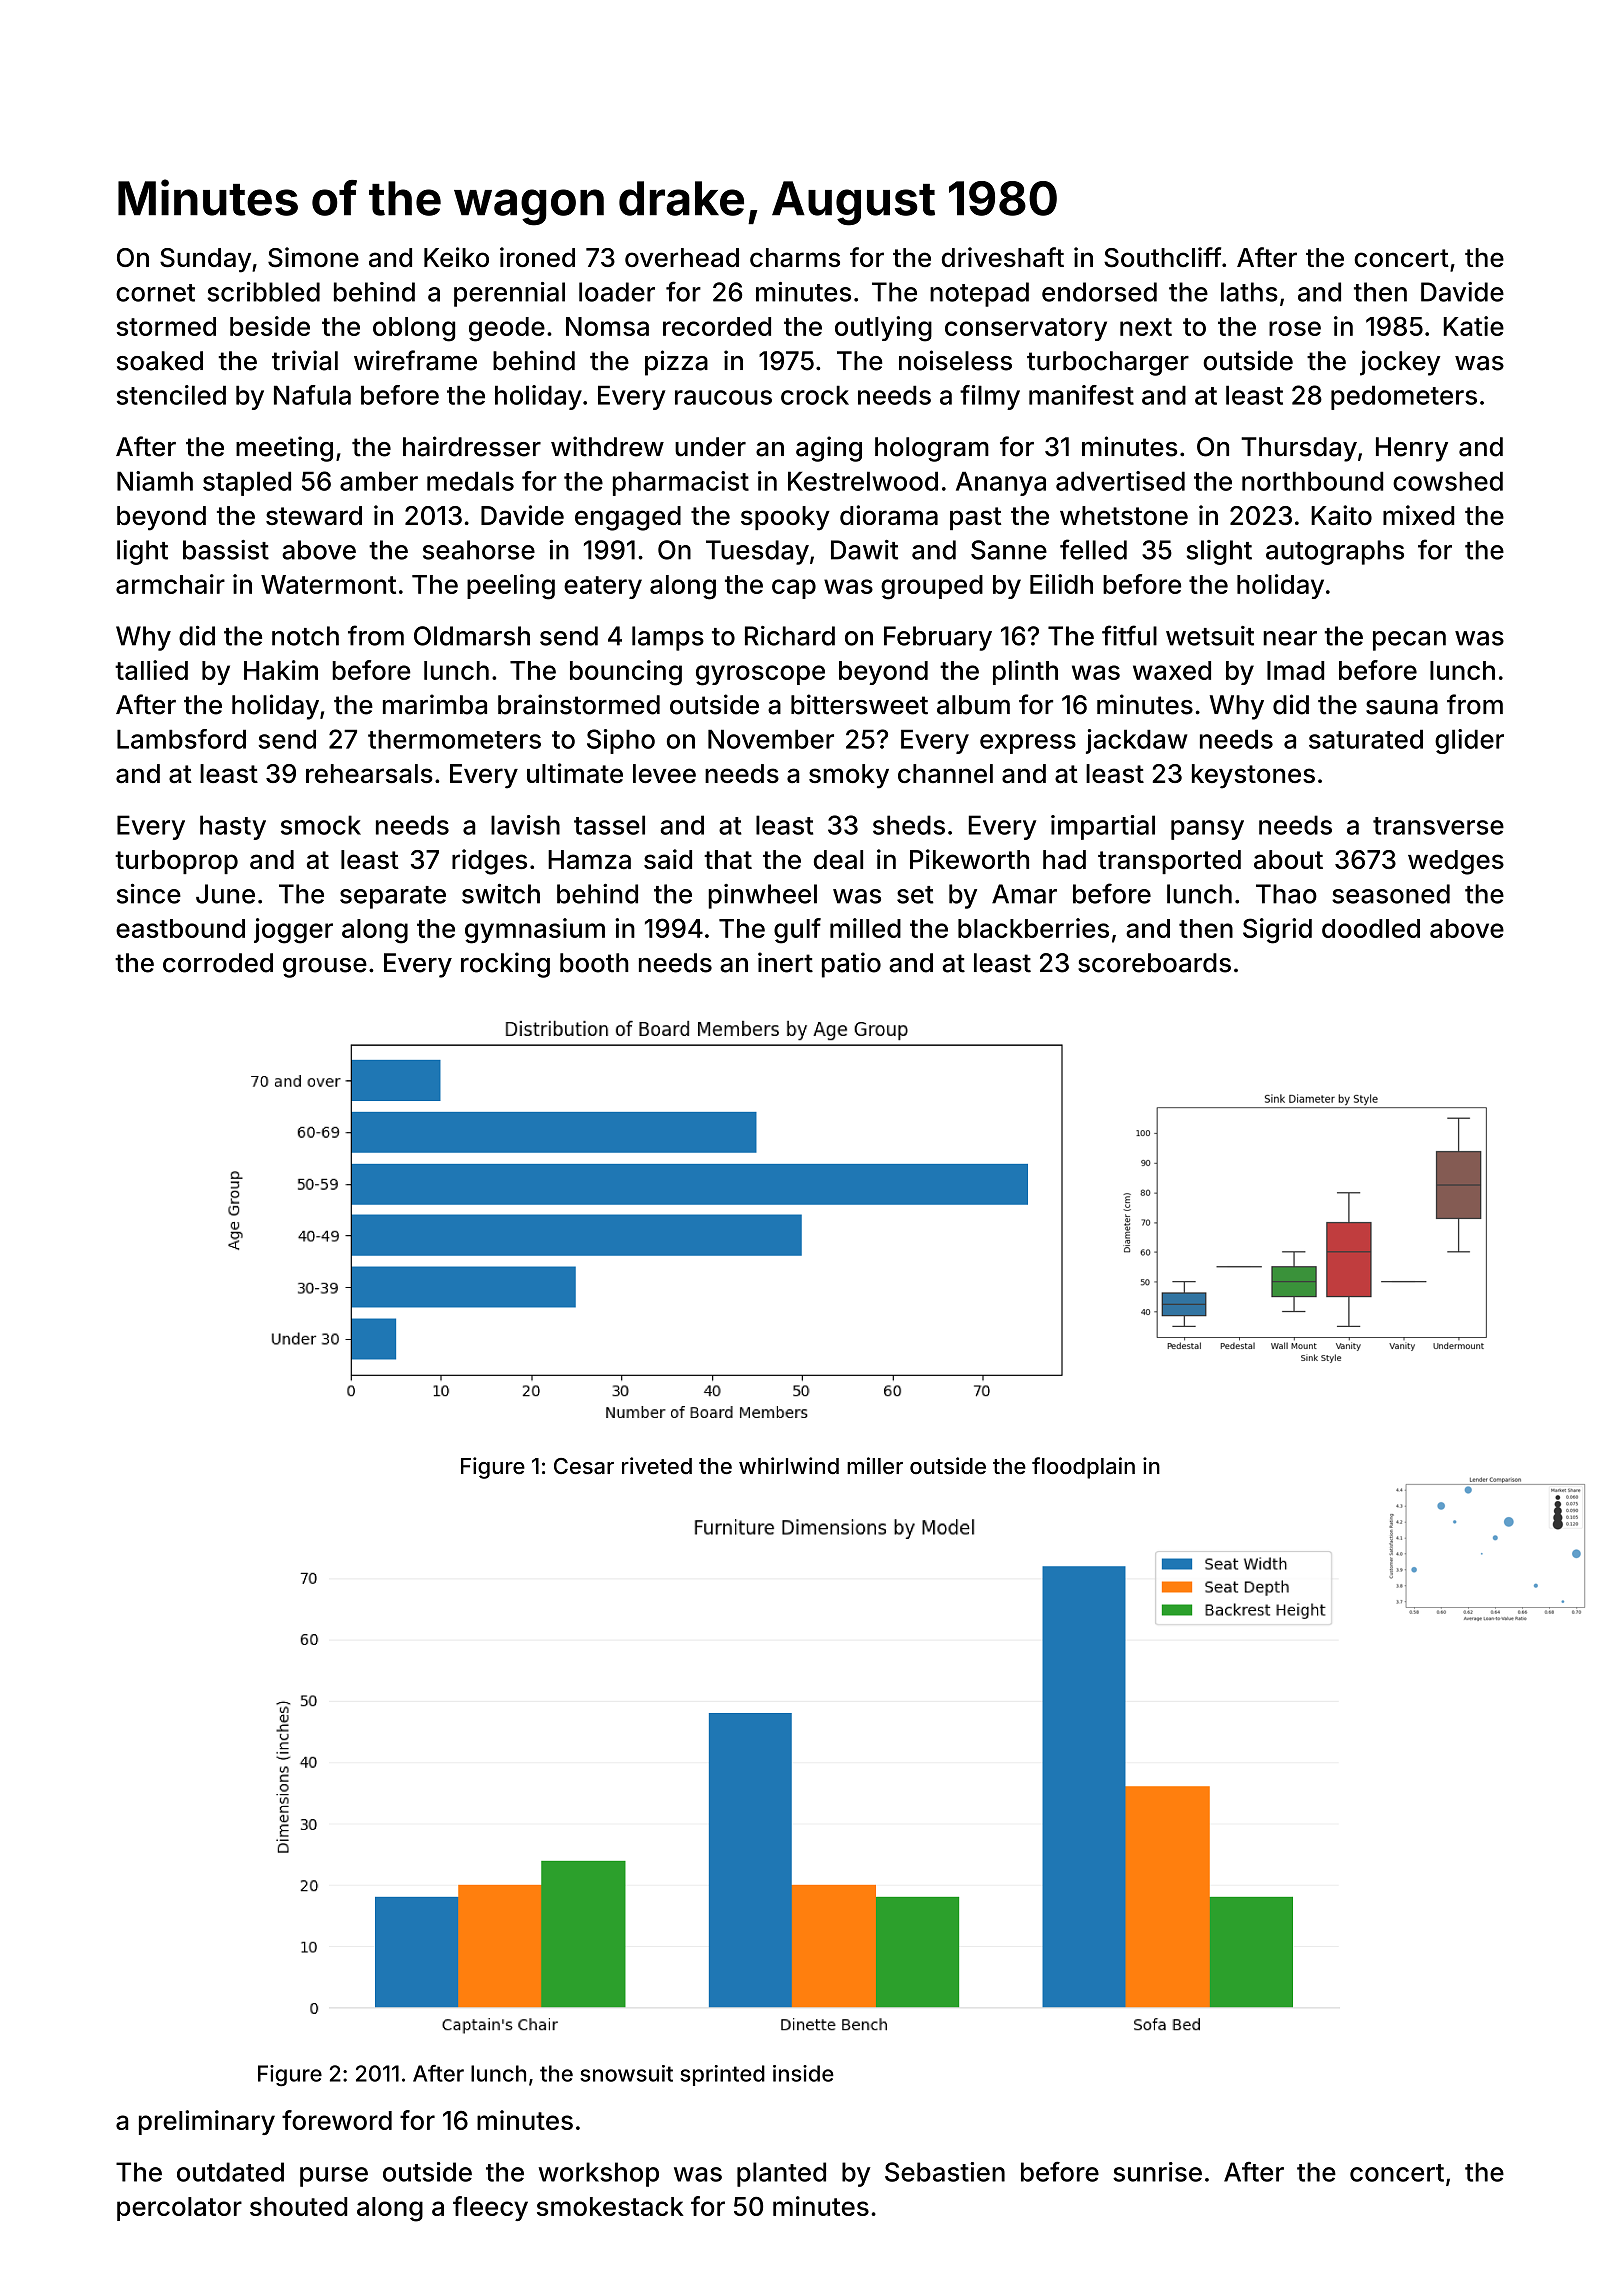  Describe the element at coordinates (1083, 1468) in the image. I see `floodplain` at that location.
